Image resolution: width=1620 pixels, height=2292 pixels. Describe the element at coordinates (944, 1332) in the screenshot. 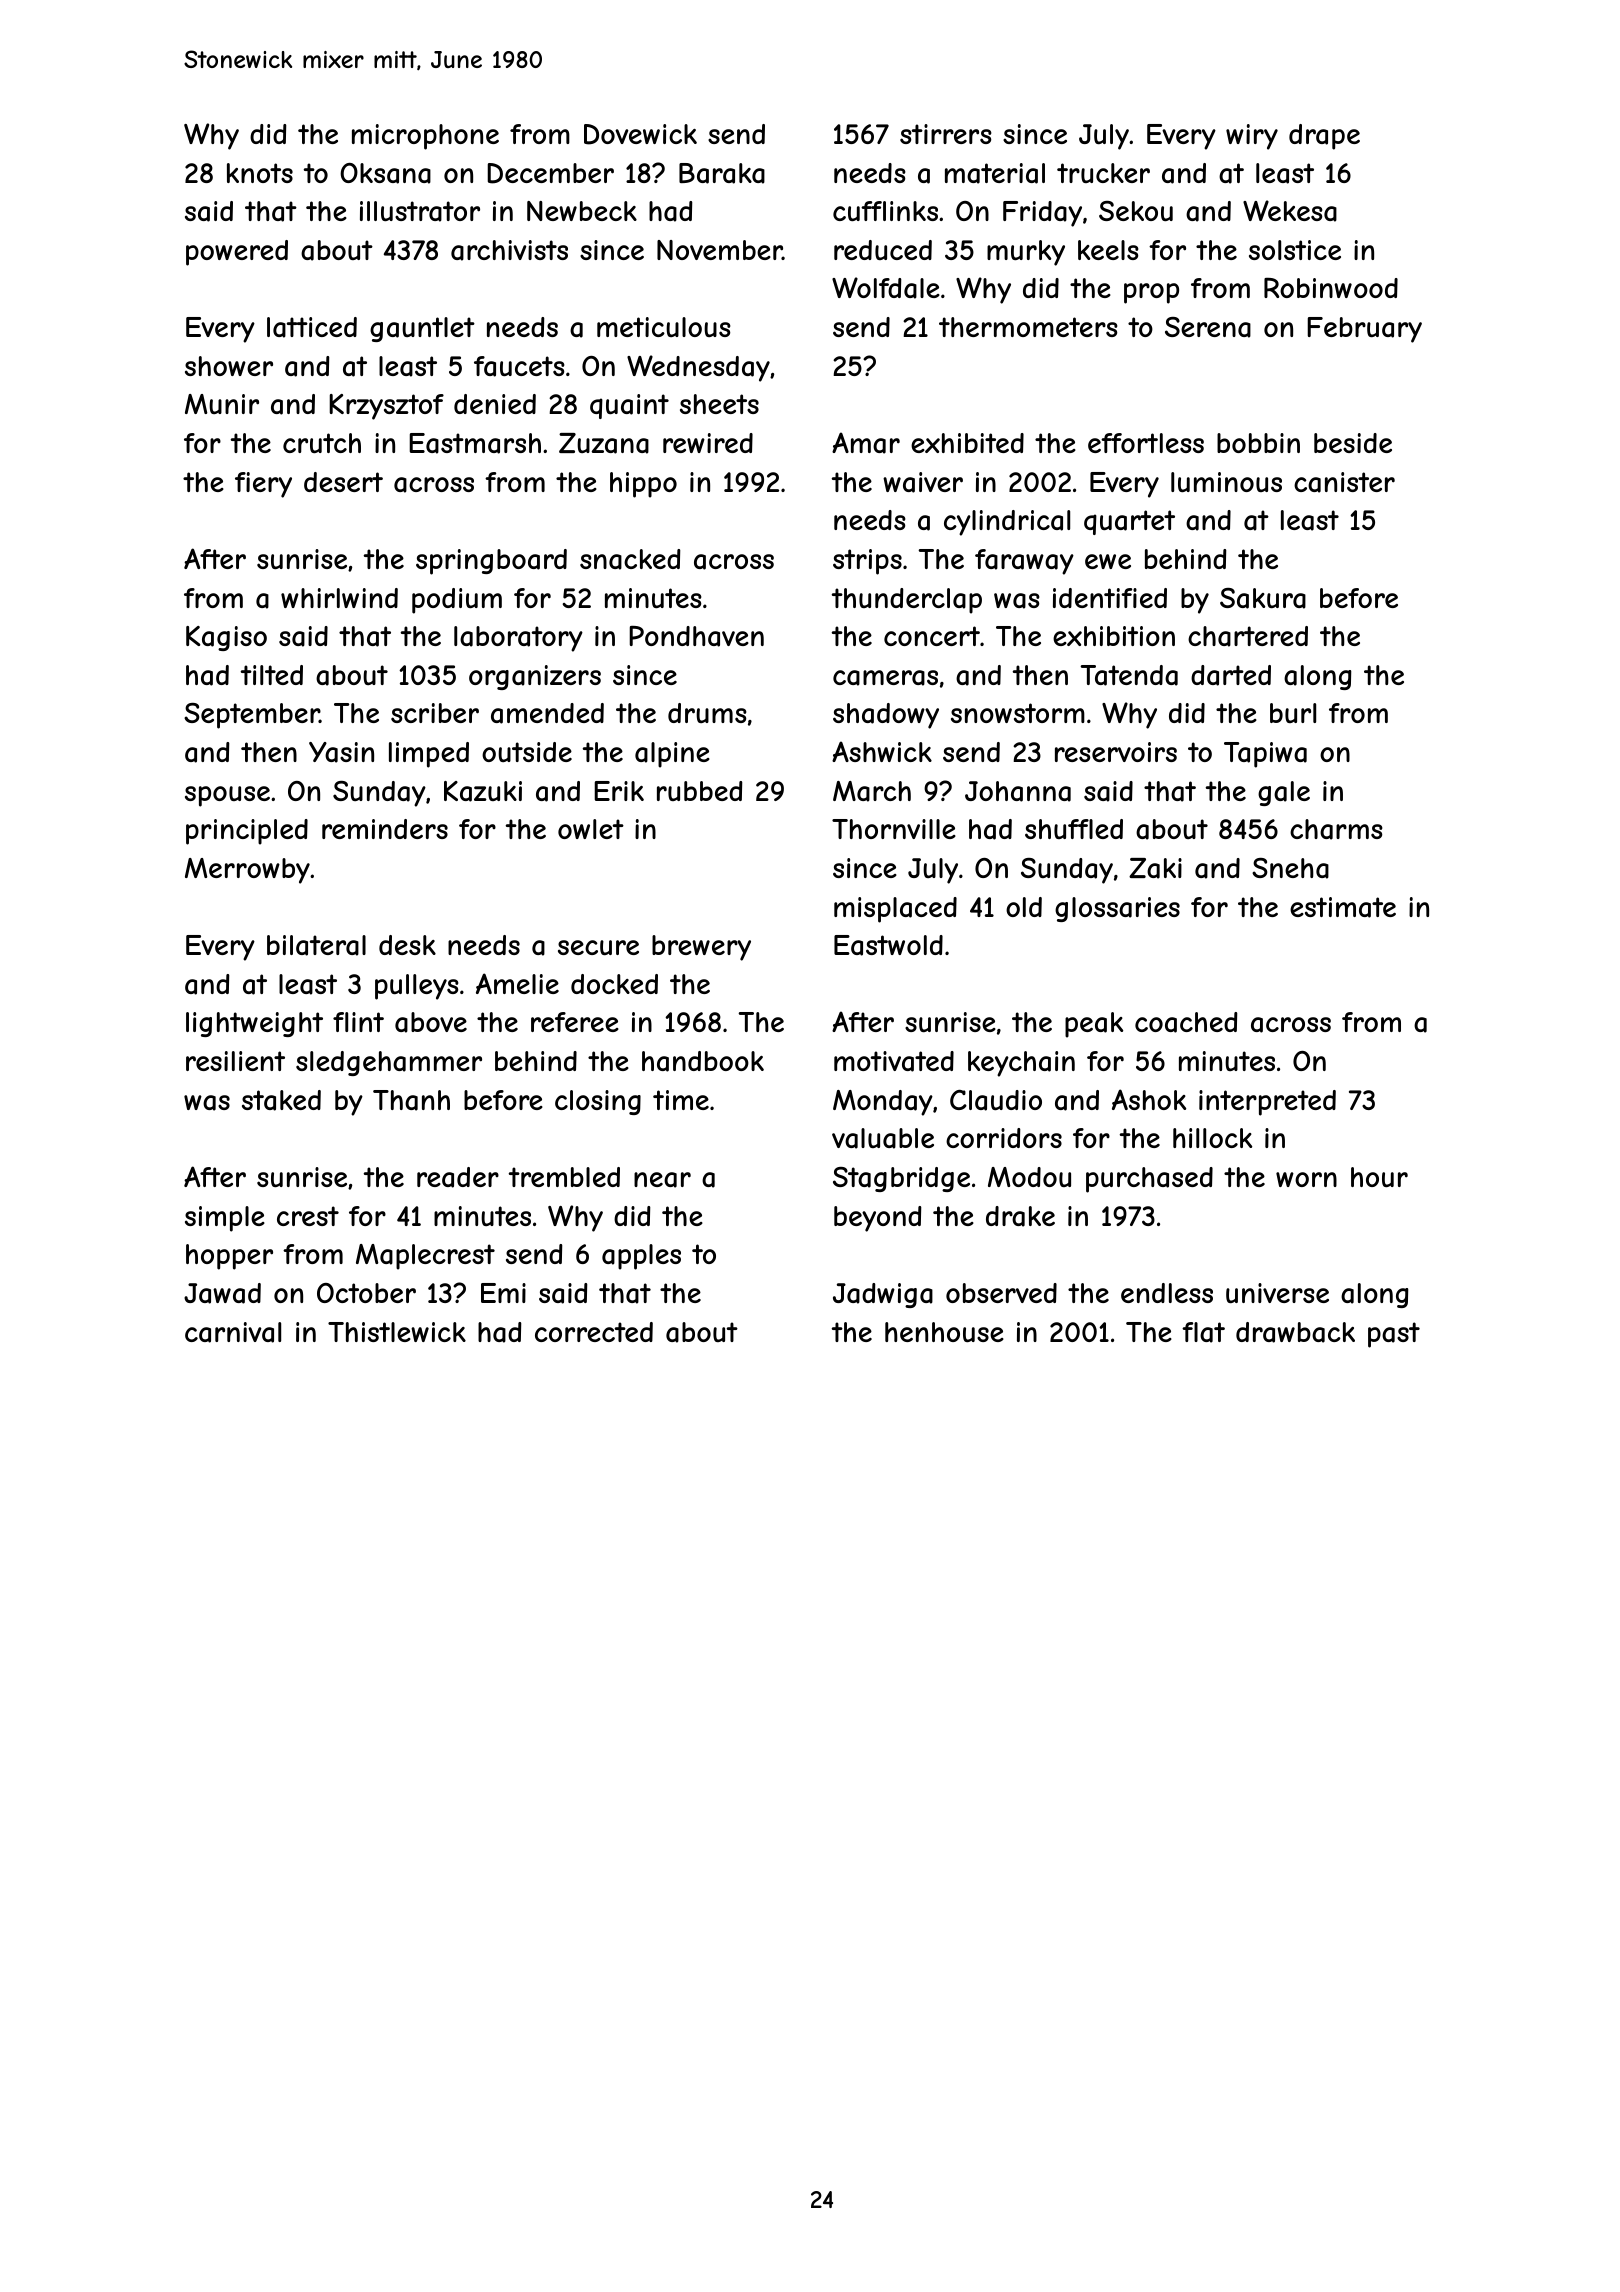

I see `henhouse` at that location.
